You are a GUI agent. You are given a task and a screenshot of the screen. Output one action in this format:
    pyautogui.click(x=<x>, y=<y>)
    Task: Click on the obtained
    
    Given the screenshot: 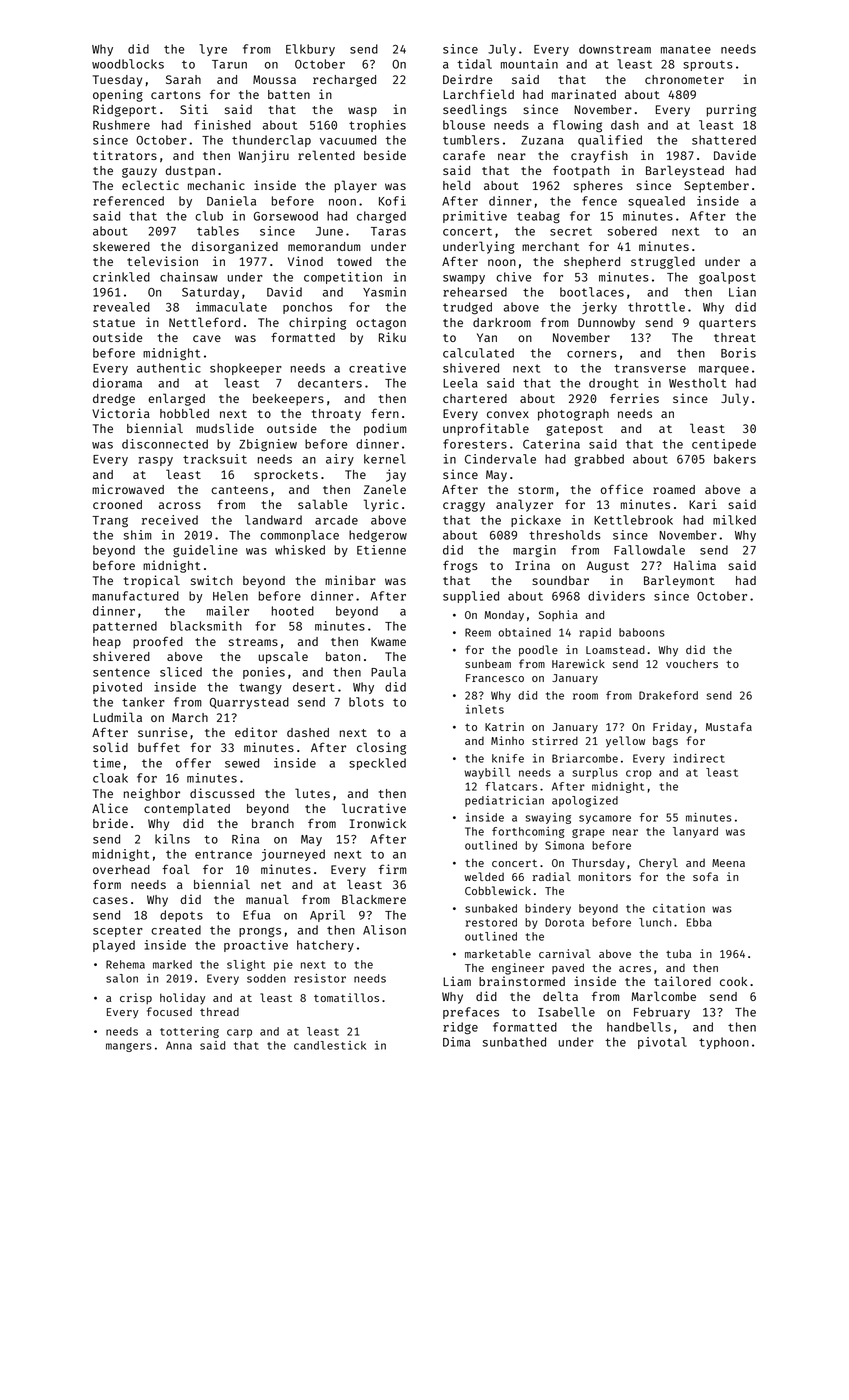 What is the action you would take?
    pyautogui.click(x=524, y=632)
